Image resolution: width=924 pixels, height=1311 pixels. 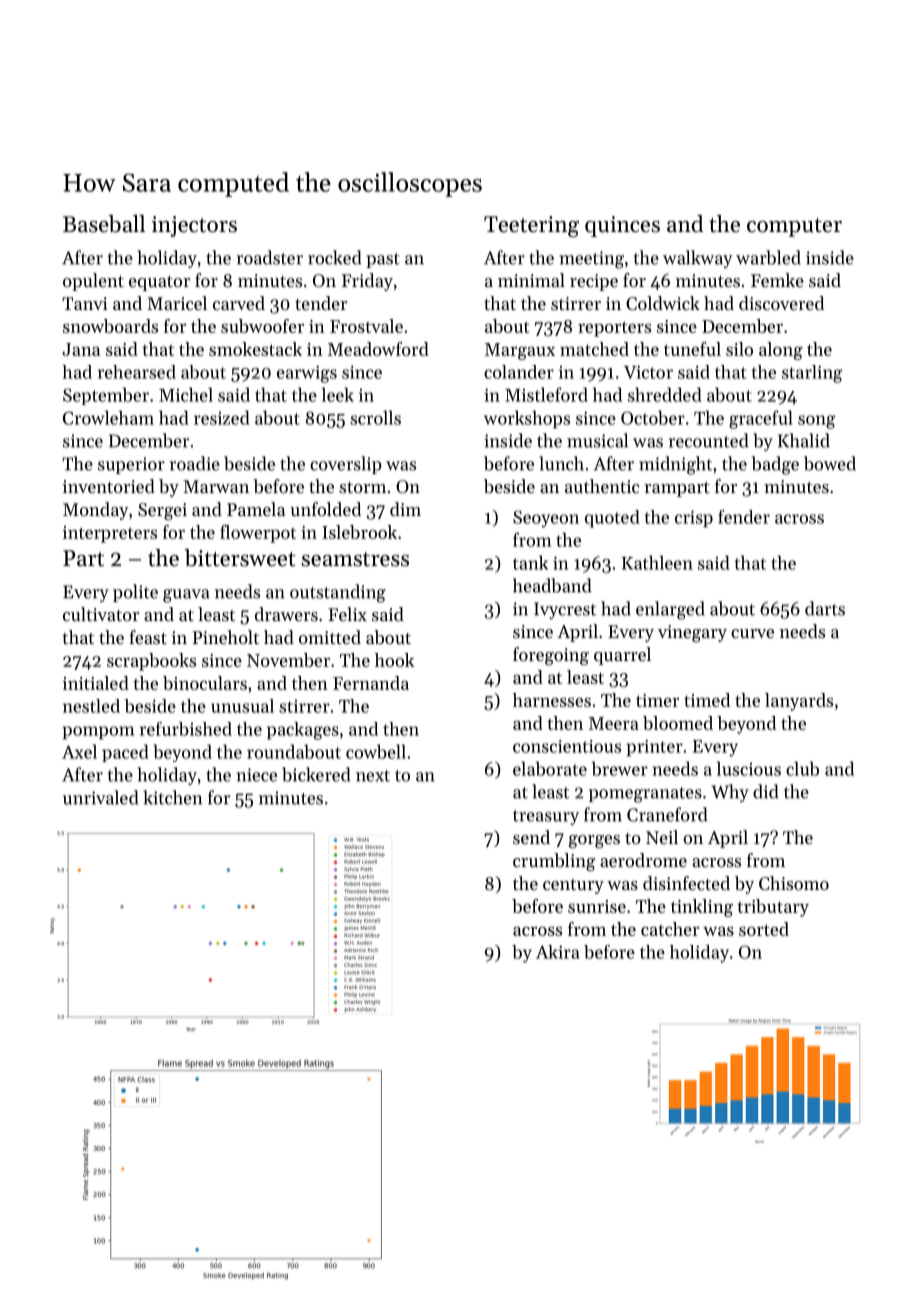 What do you see at coordinates (109, 486) in the screenshot?
I see `inventoried` at bounding box center [109, 486].
